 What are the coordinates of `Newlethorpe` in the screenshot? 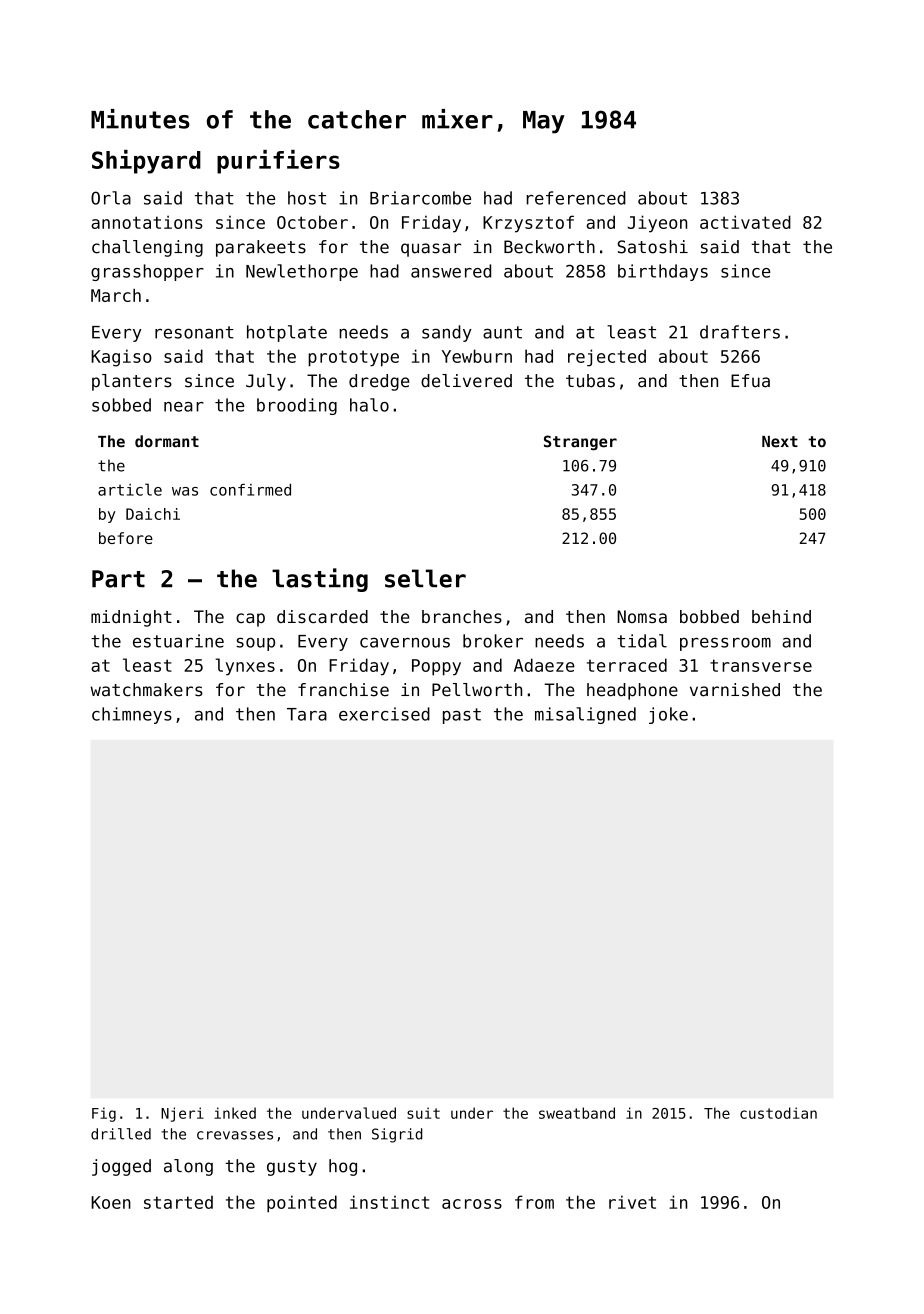 It's located at (302, 272).
